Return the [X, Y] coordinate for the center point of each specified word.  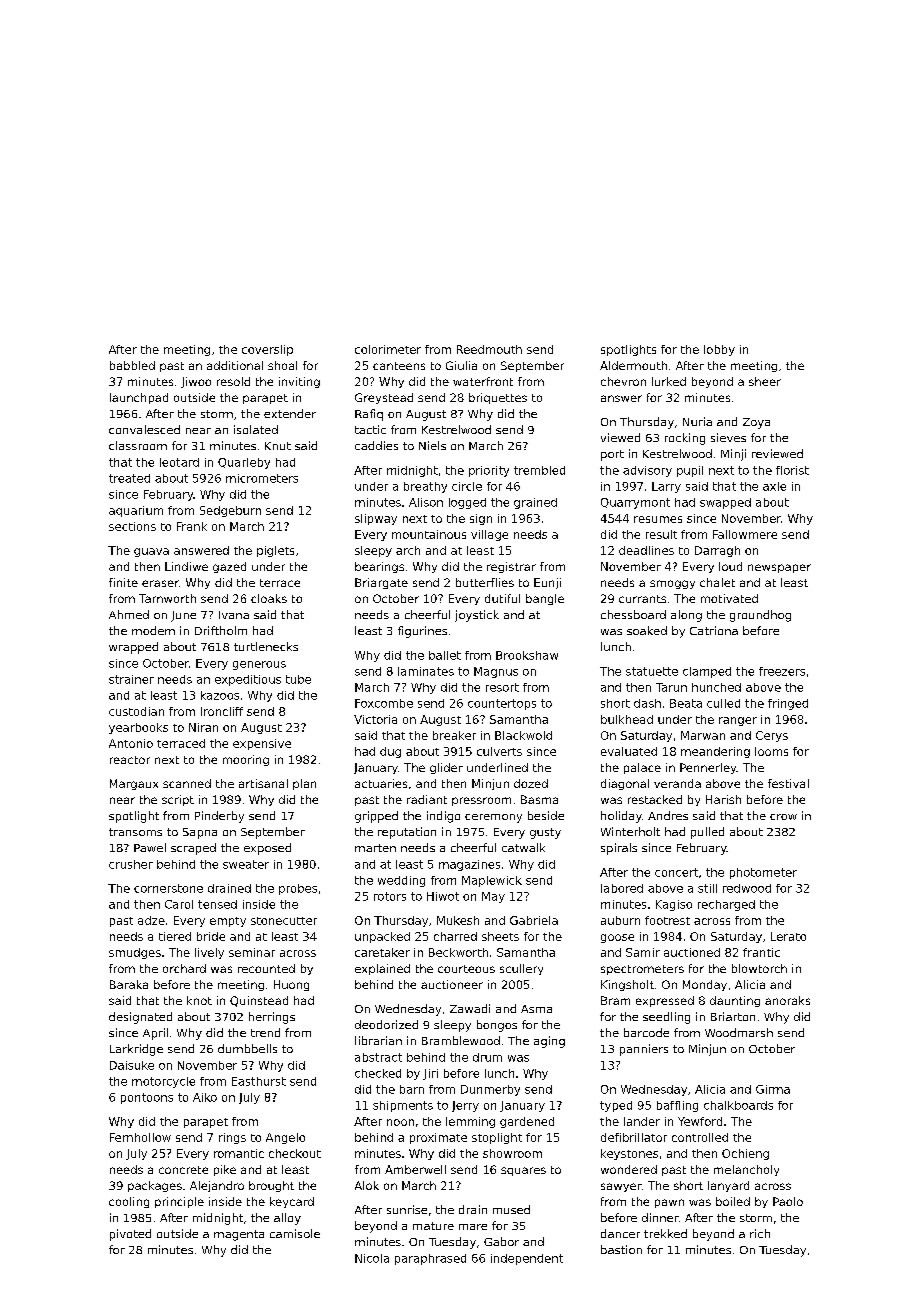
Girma [773, 1089]
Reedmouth [489, 349]
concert [676, 872]
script [178, 800]
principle [179, 1202]
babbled [132, 365]
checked [378, 1073]
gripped [376, 817]
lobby [719, 350]
